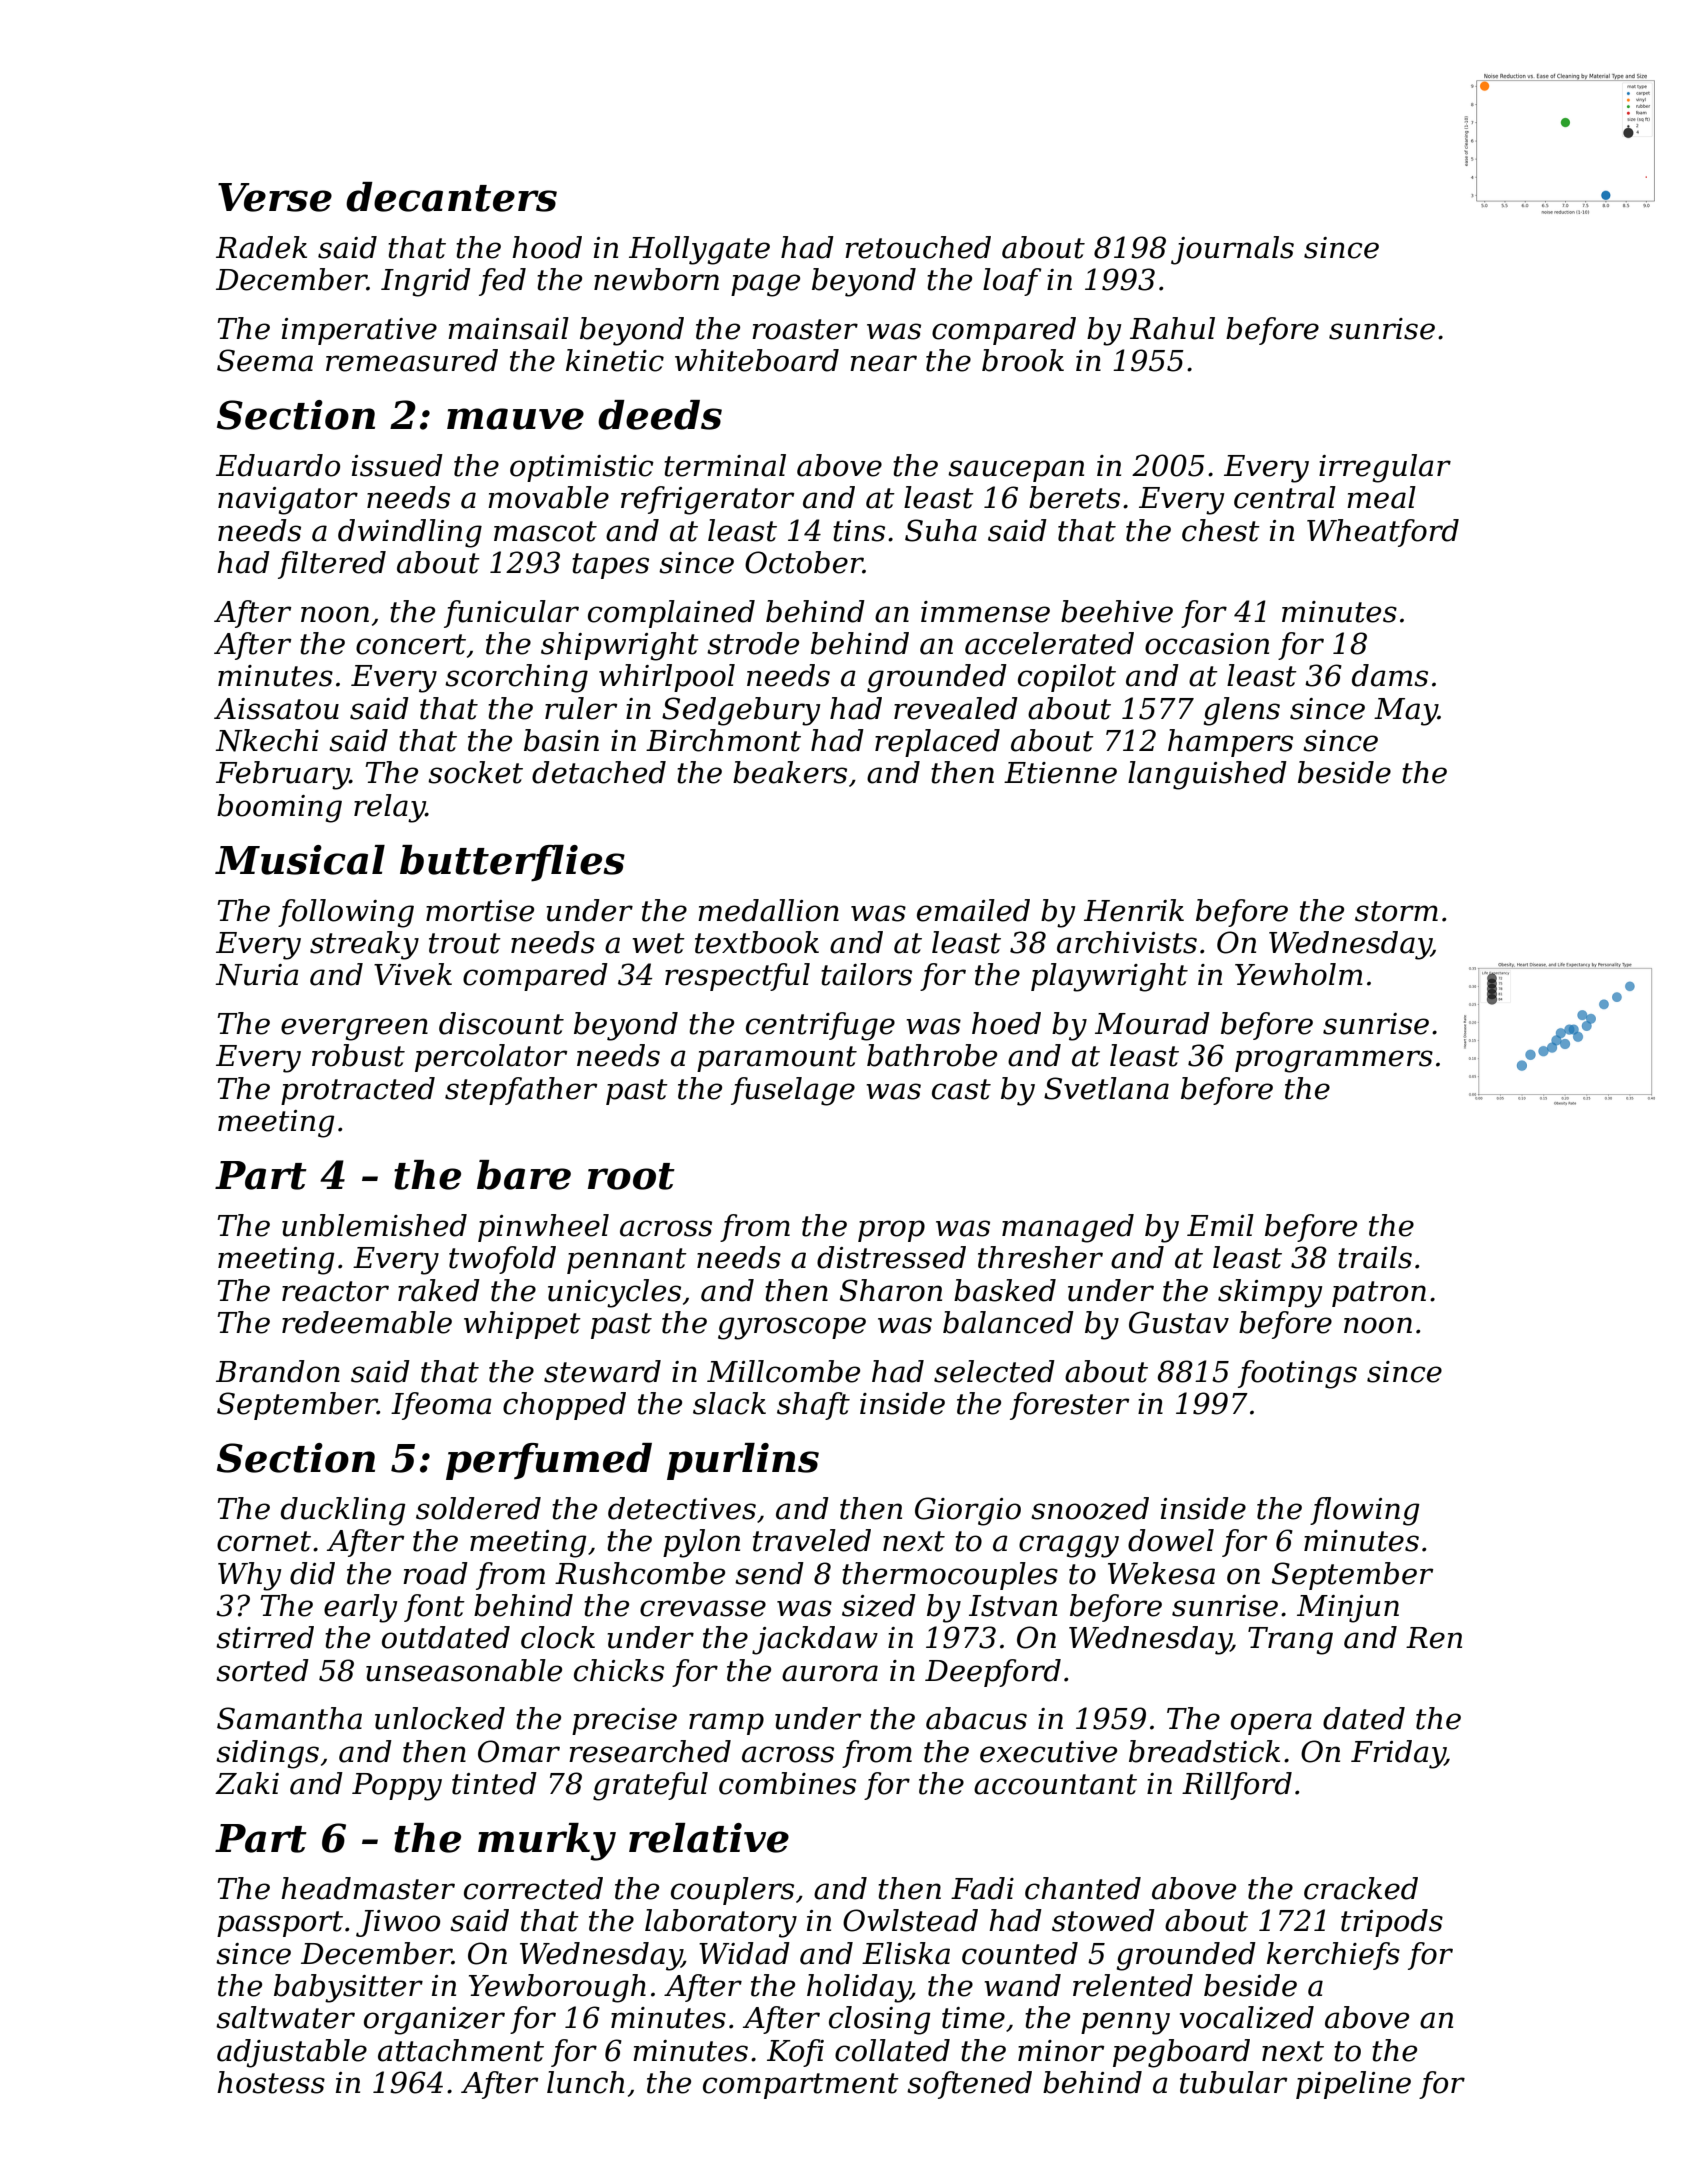 The height and width of the page is (2178, 1683). What do you see at coordinates (1379, 1294) in the page?
I see `patron` at bounding box center [1379, 1294].
